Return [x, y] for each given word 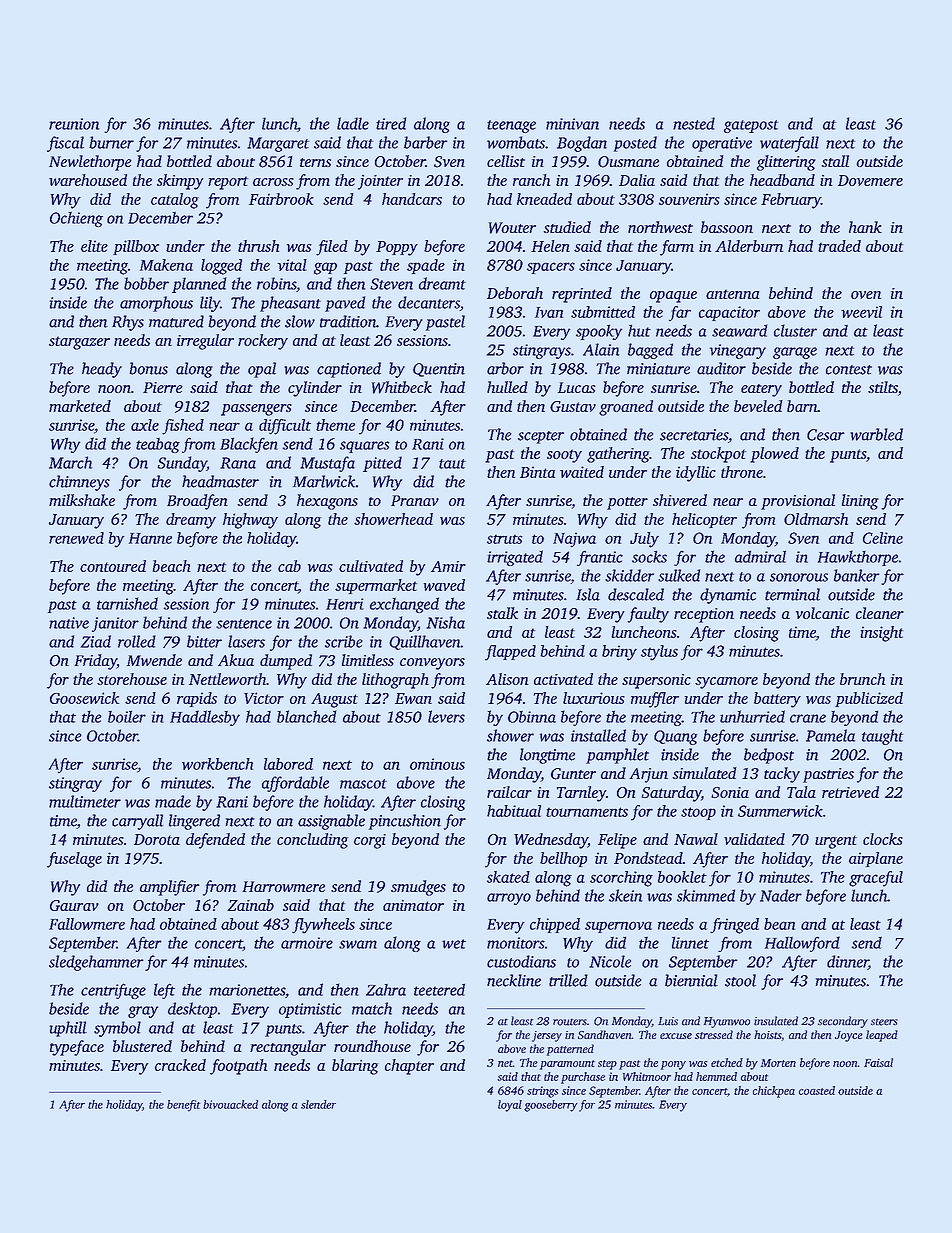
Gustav [573, 406]
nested [694, 123]
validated [754, 839]
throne [742, 472]
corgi [370, 841]
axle [145, 425]
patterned [570, 1050]
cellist [506, 161]
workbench [217, 764]
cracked [180, 1065]
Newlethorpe [90, 163]
